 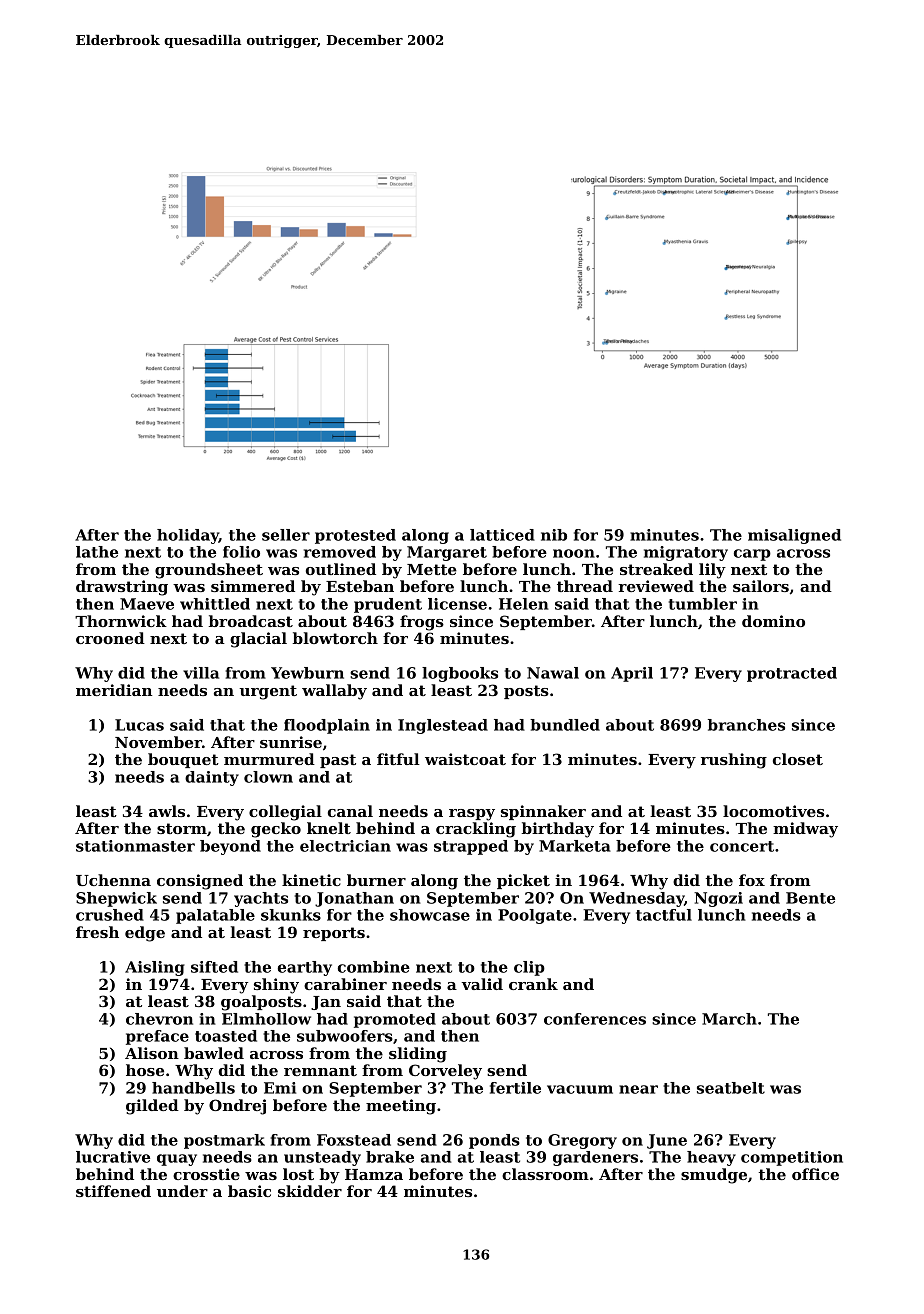 What do you see at coordinates (113, 1191) in the document?
I see `stiffened` at bounding box center [113, 1191].
